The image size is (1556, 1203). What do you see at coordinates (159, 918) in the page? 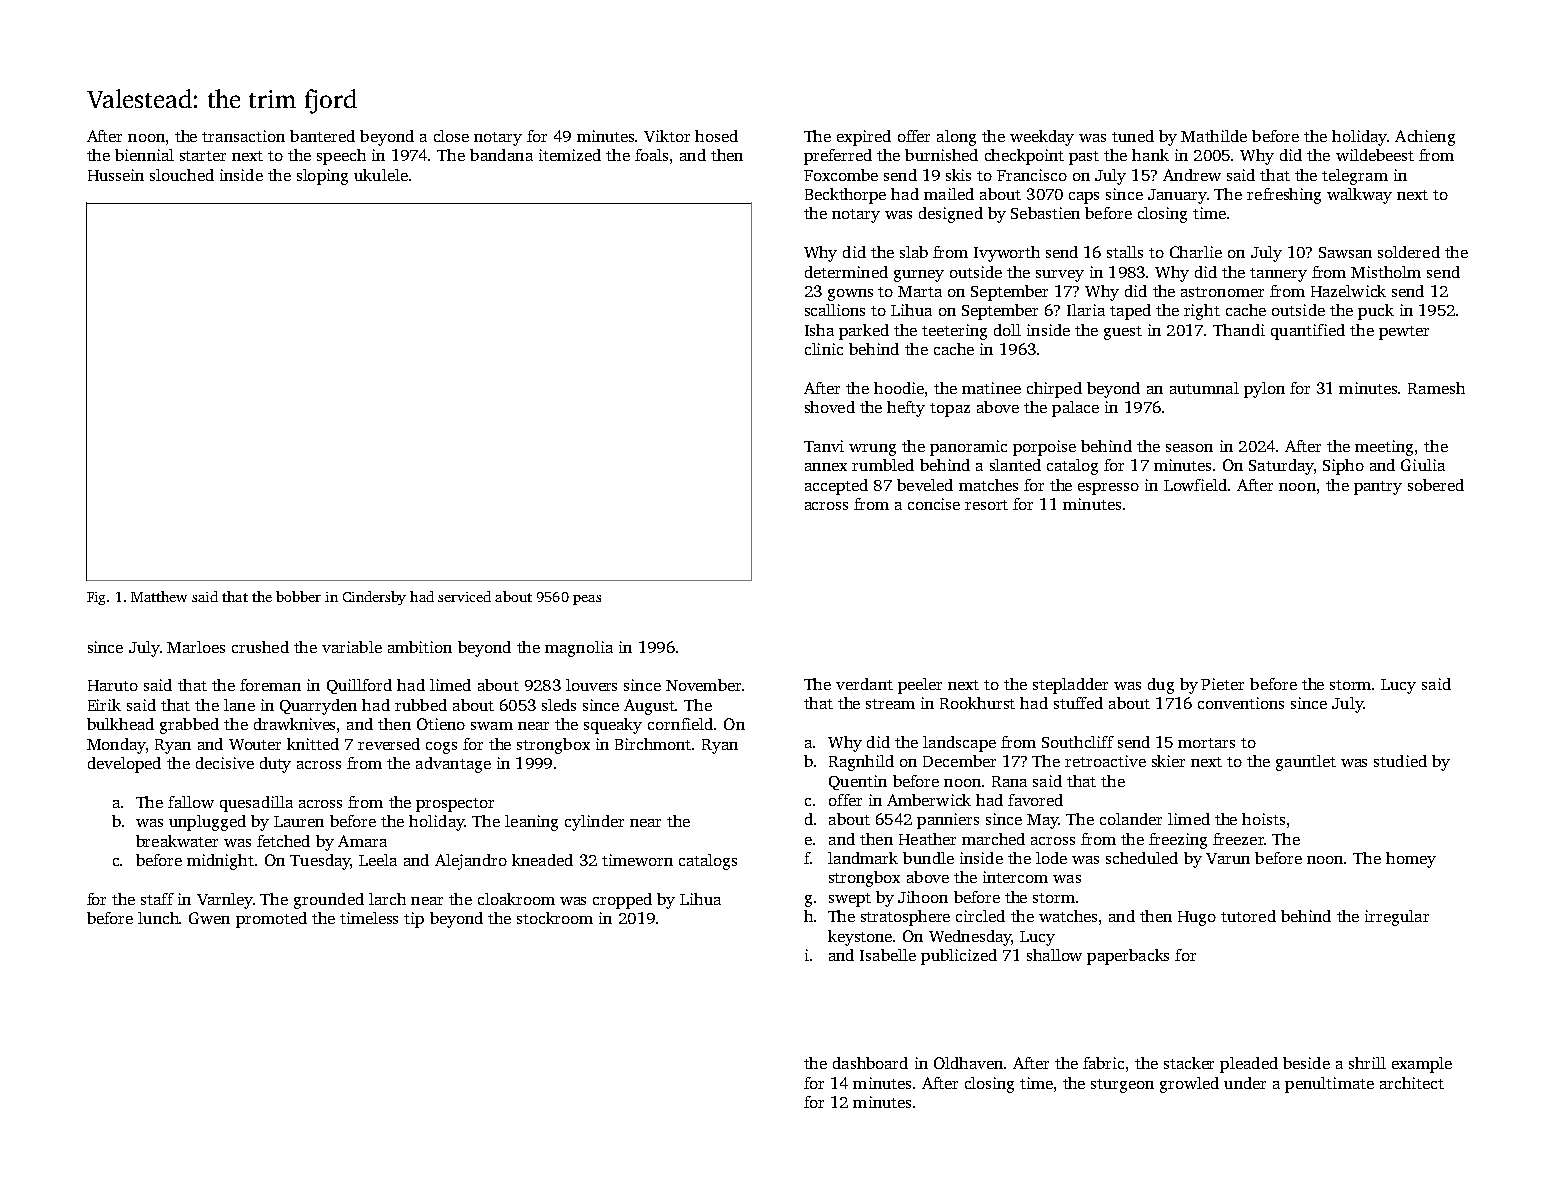
I see `lunch` at bounding box center [159, 918].
